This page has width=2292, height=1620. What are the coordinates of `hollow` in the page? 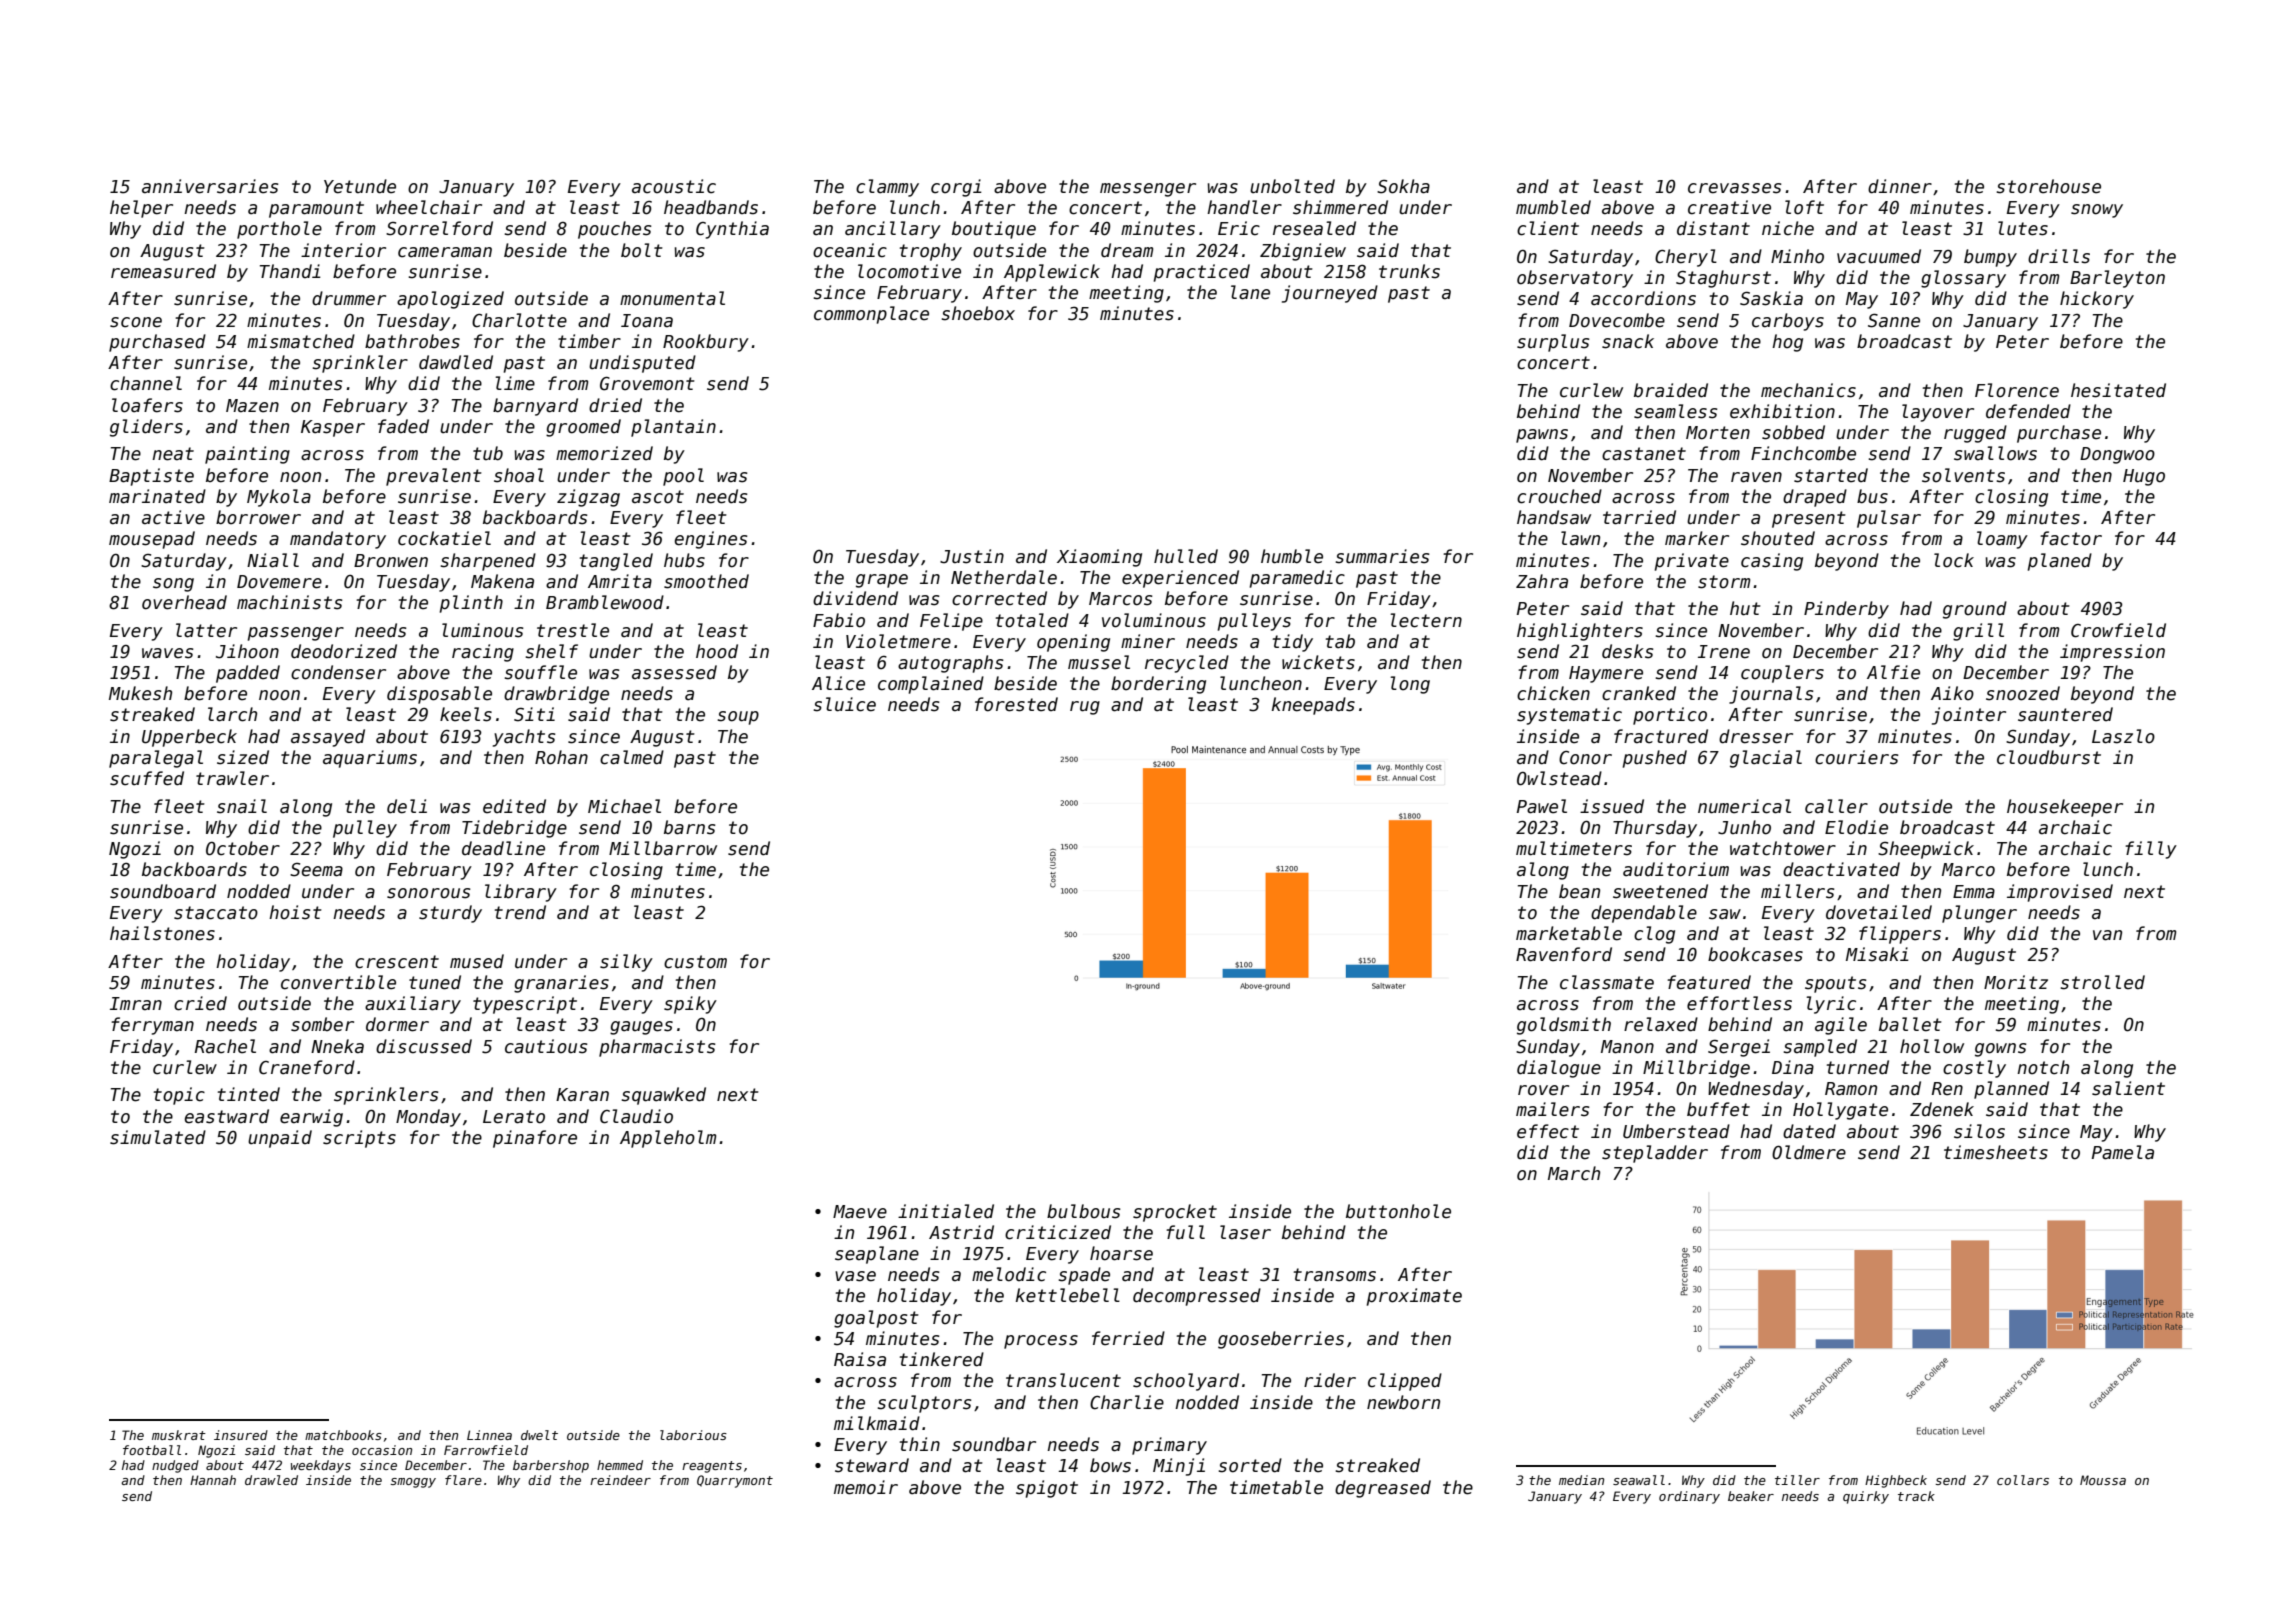 It's located at (1932, 1046).
